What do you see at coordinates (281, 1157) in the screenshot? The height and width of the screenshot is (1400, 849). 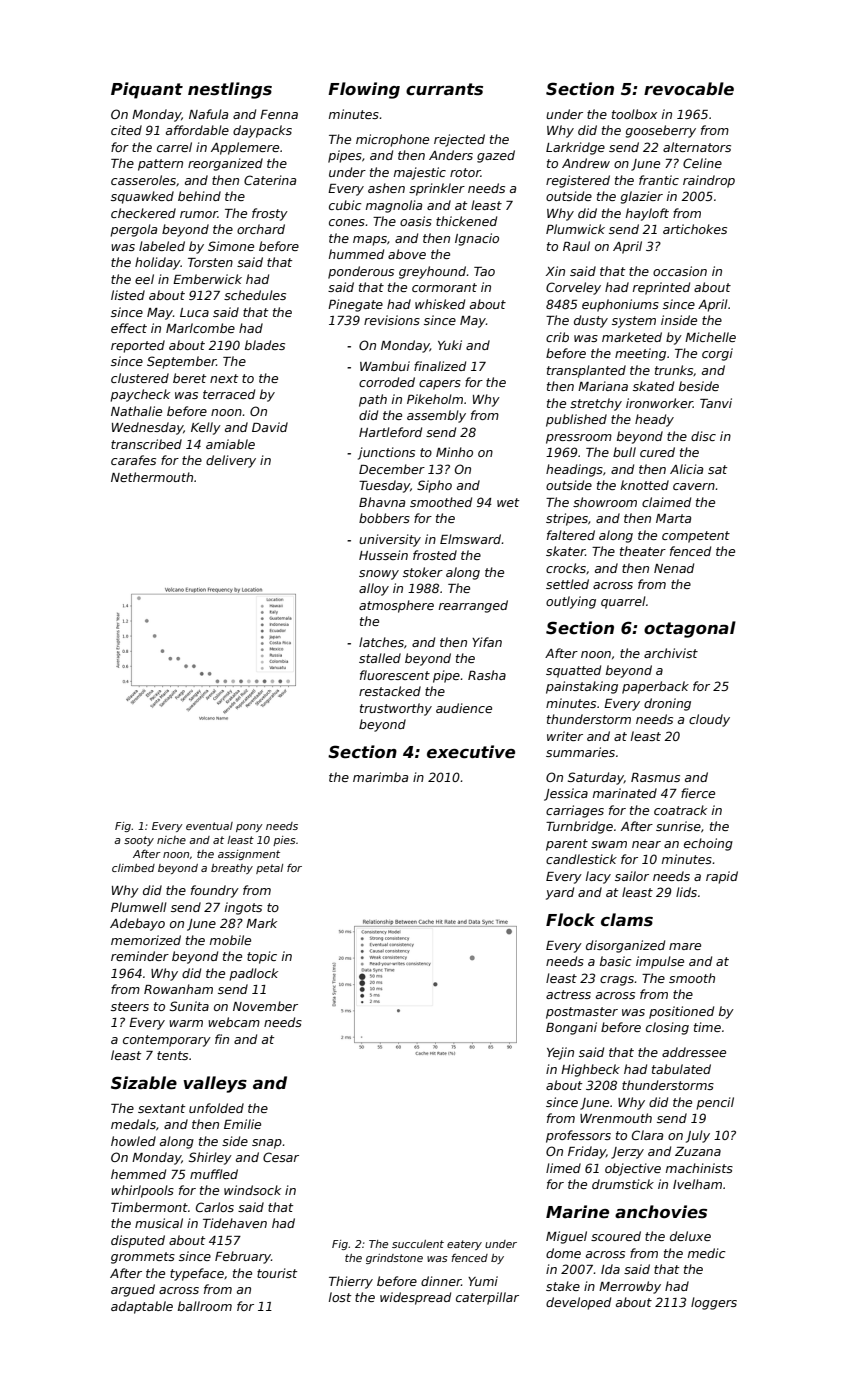 I see `Cesar` at bounding box center [281, 1157].
